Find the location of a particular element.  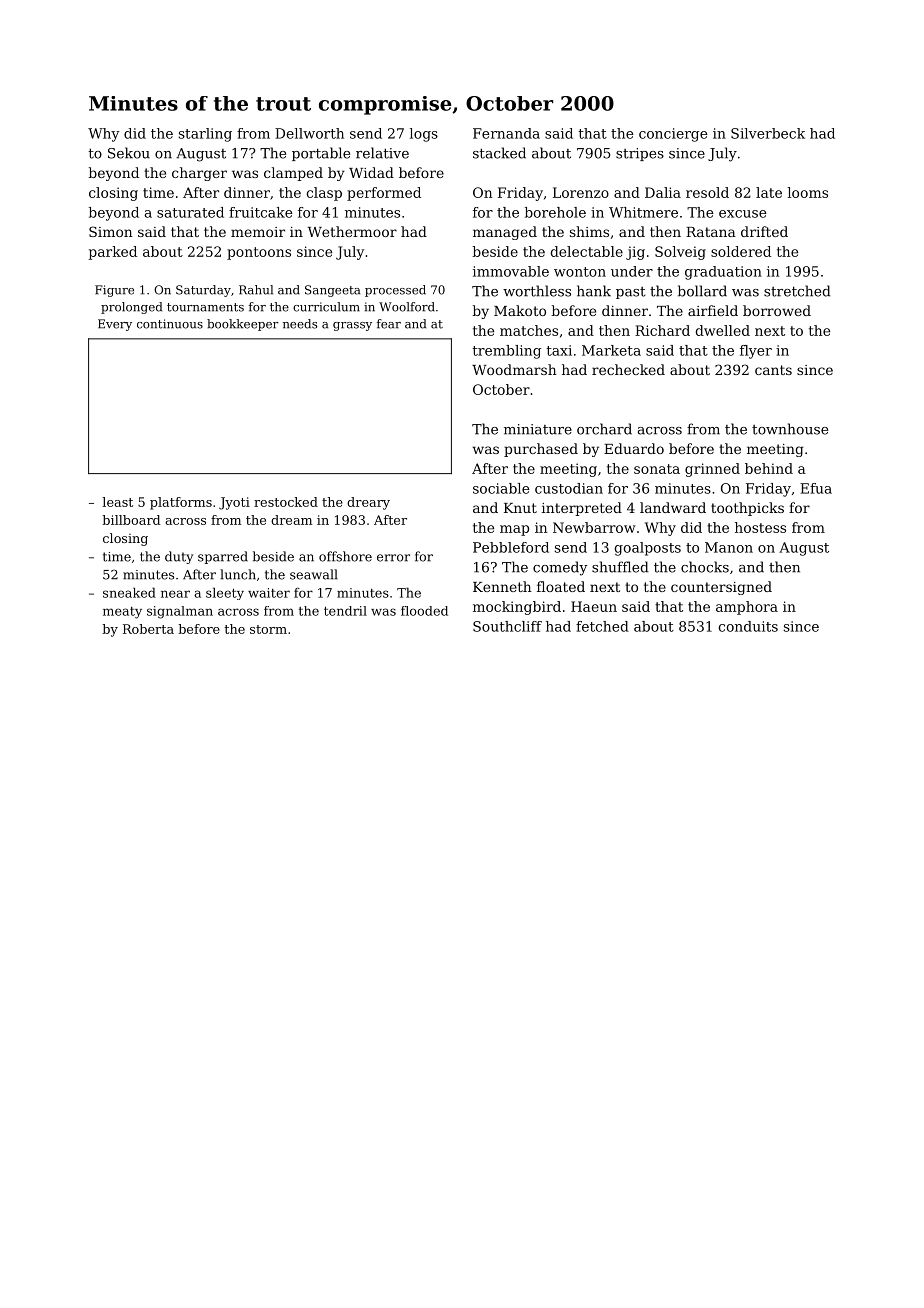

chocks is located at coordinates (705, 567).
